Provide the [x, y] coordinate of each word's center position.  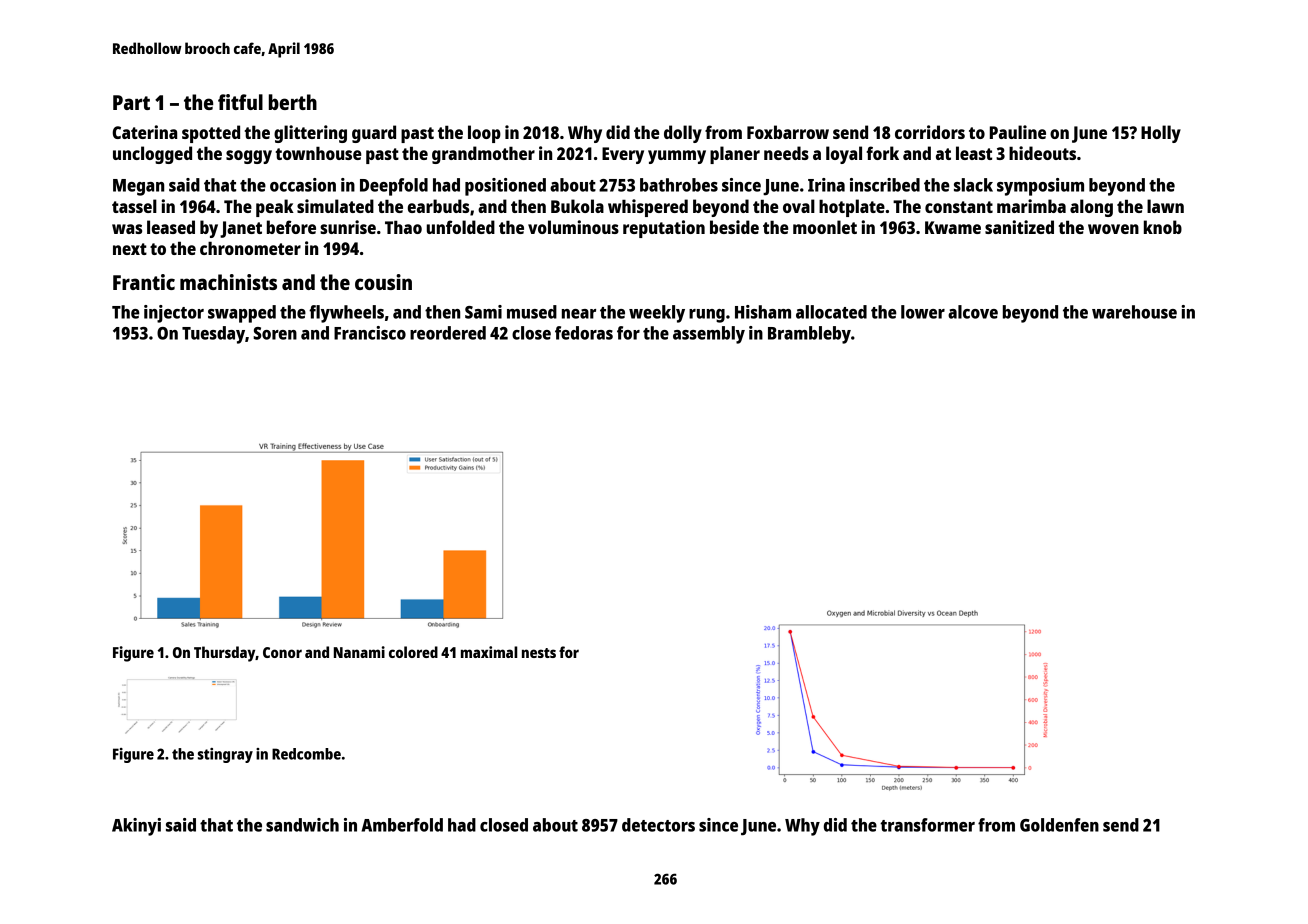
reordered [448, 333]
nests [539, 653]
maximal [489, 652]
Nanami [359, 652]
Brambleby [809, 335]
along [1091, 208]
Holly [1161, 134]
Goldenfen [1059, 825]
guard [374, 134]
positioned [505, 187]
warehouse [1134, 312]
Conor [282, 652]
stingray [225, 755]
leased [171, 227]
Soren [275, 333]
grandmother [483, 155]
